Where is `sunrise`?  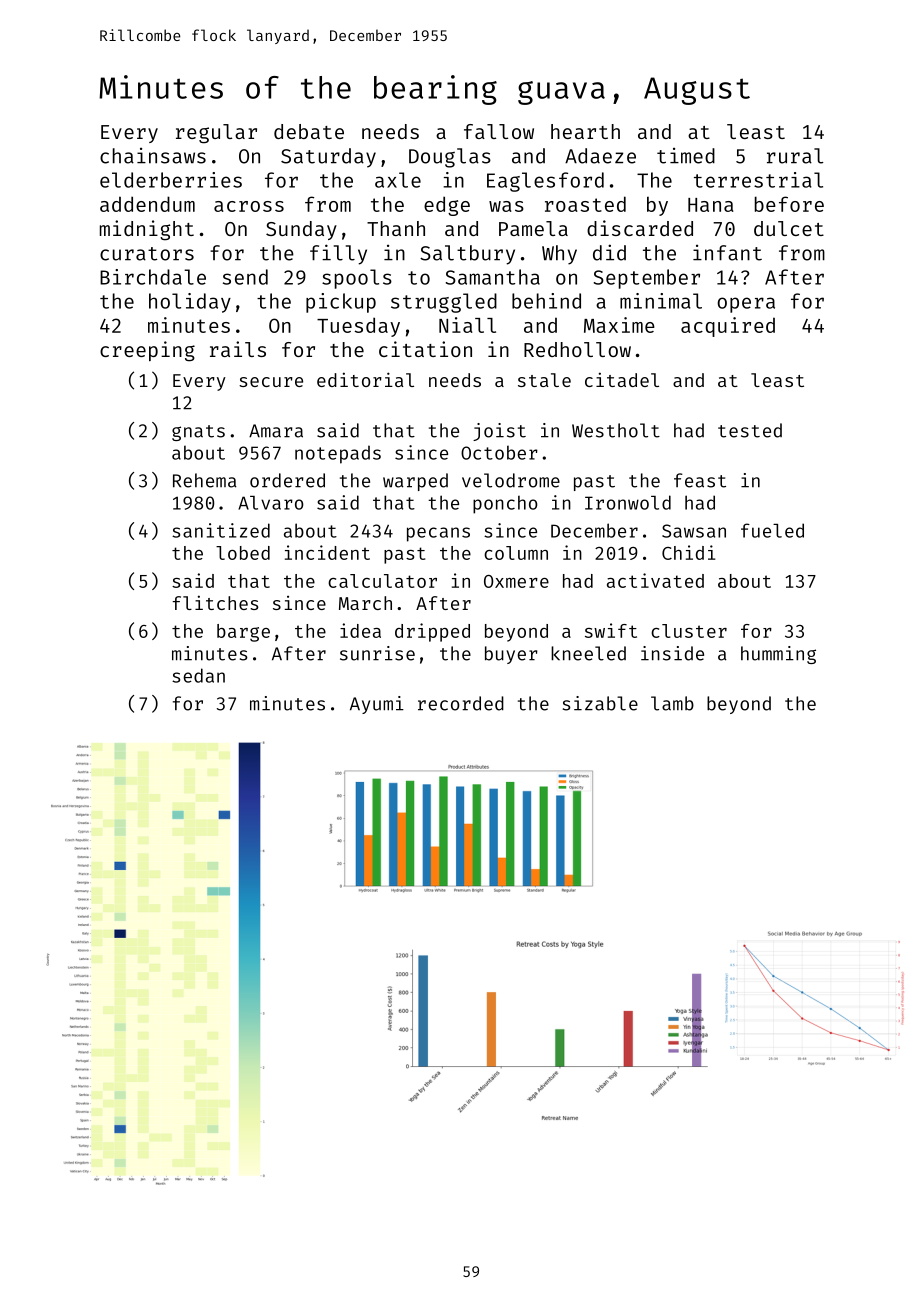 sunrise is located at coordinates (377, 653).
